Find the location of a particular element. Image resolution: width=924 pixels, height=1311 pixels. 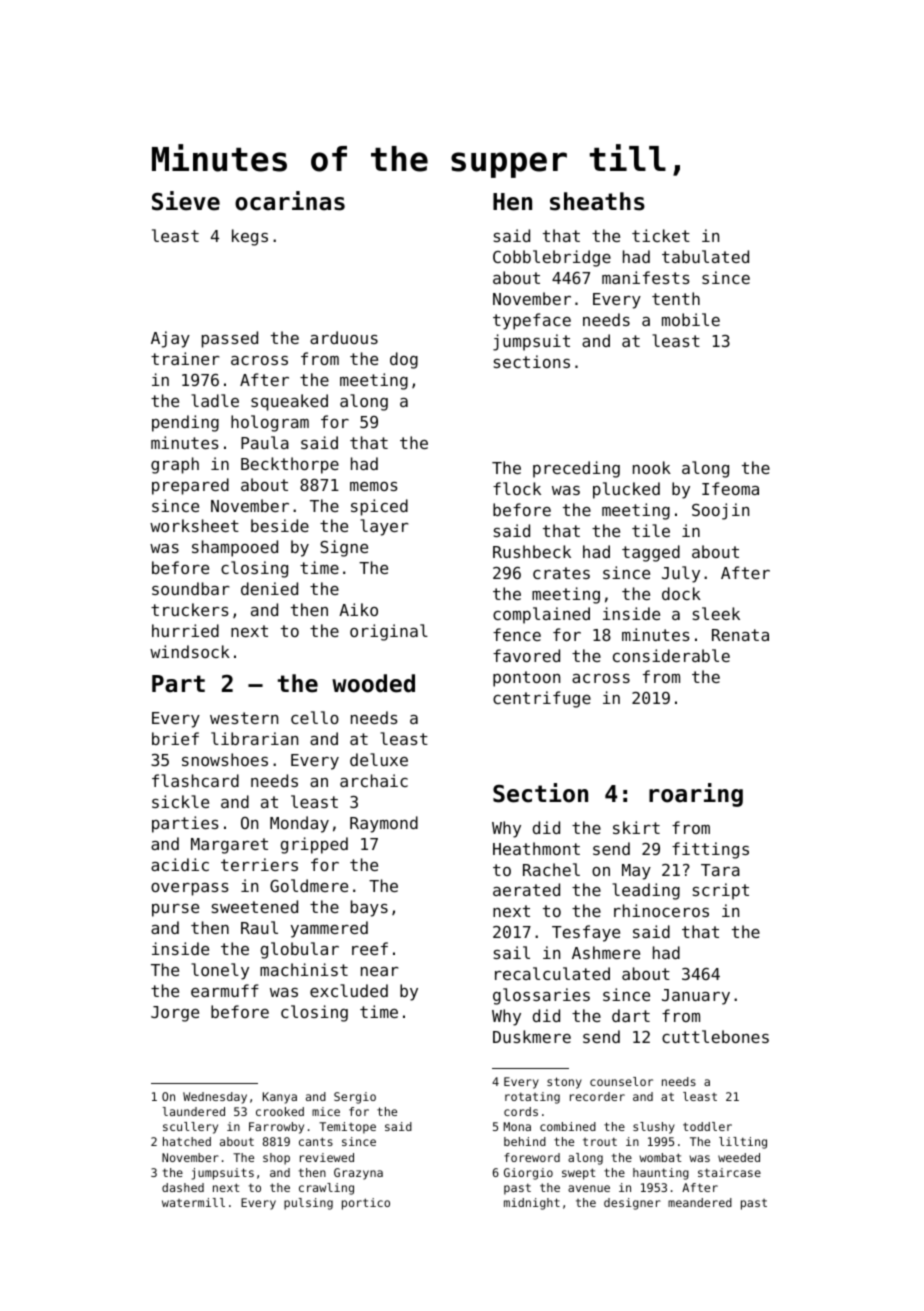

scullery is located at coordinates (190, 1128).
